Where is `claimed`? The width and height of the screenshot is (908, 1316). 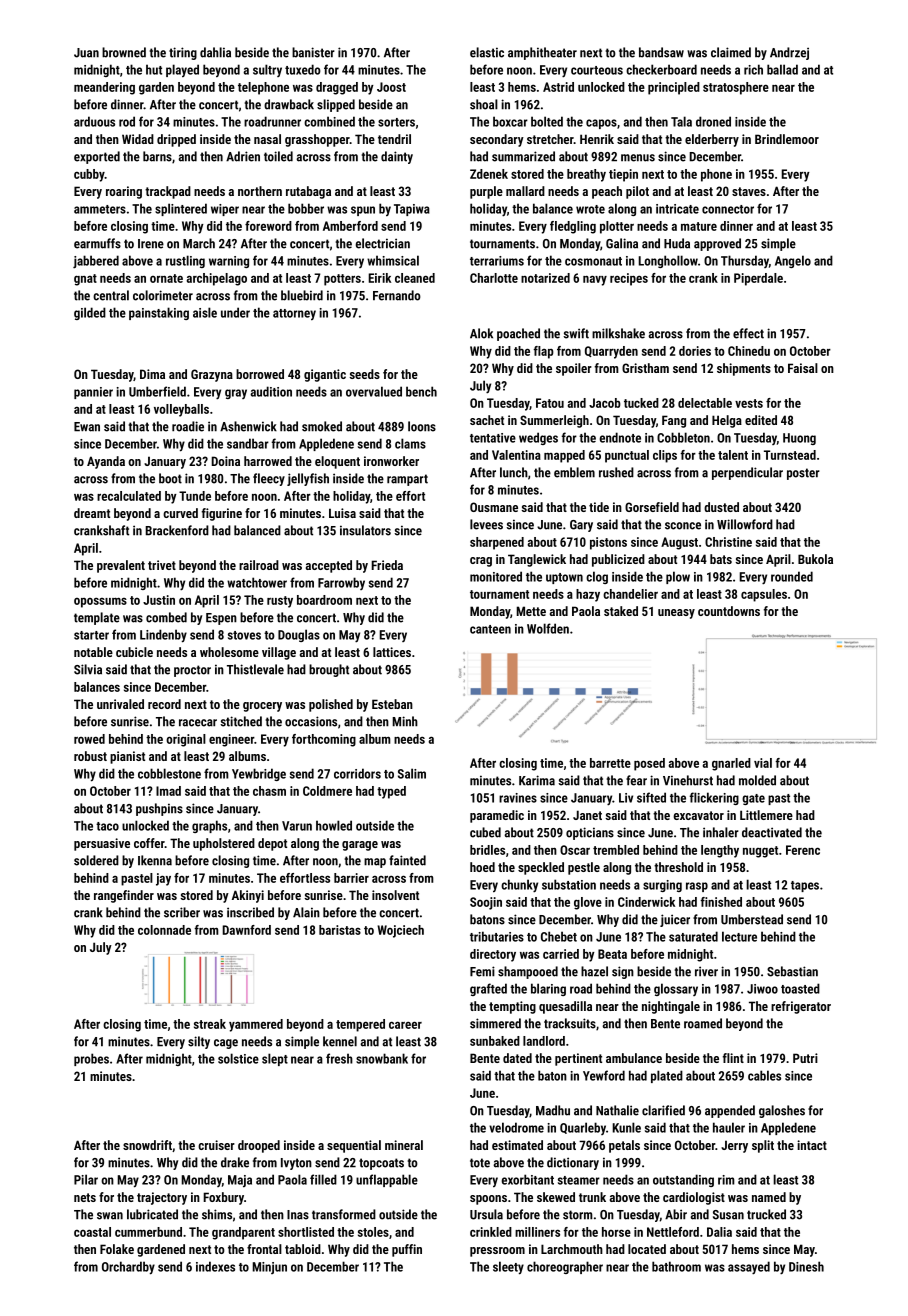 claimed is located at coordinates (731, 52).
